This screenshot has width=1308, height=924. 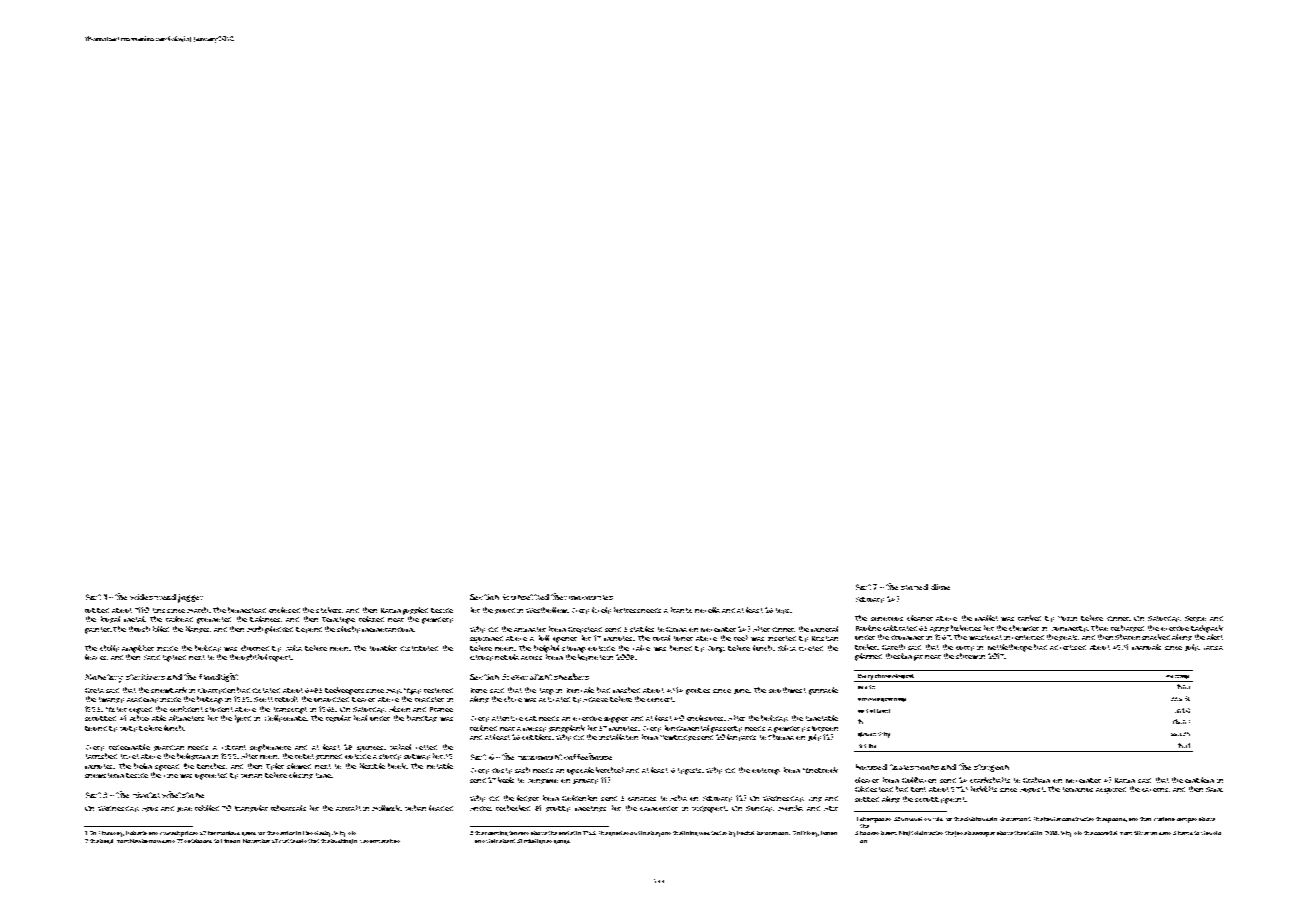 What do you see at coordinates (193, 756) in the screenshot?
I see `hologram` at bounding box center [193, 756].
